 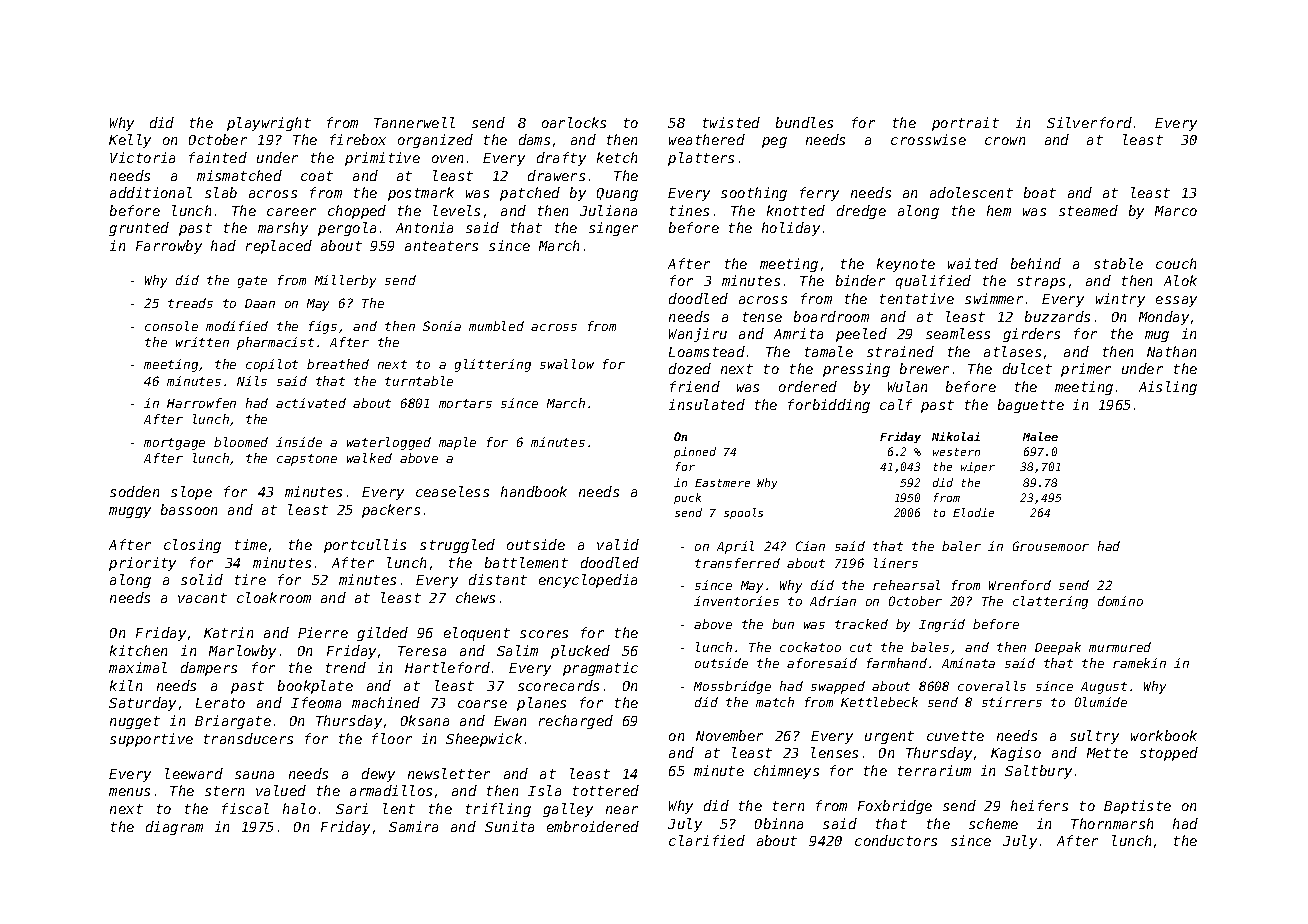 I want to click on anteaters, so click(x=441, y=246).
